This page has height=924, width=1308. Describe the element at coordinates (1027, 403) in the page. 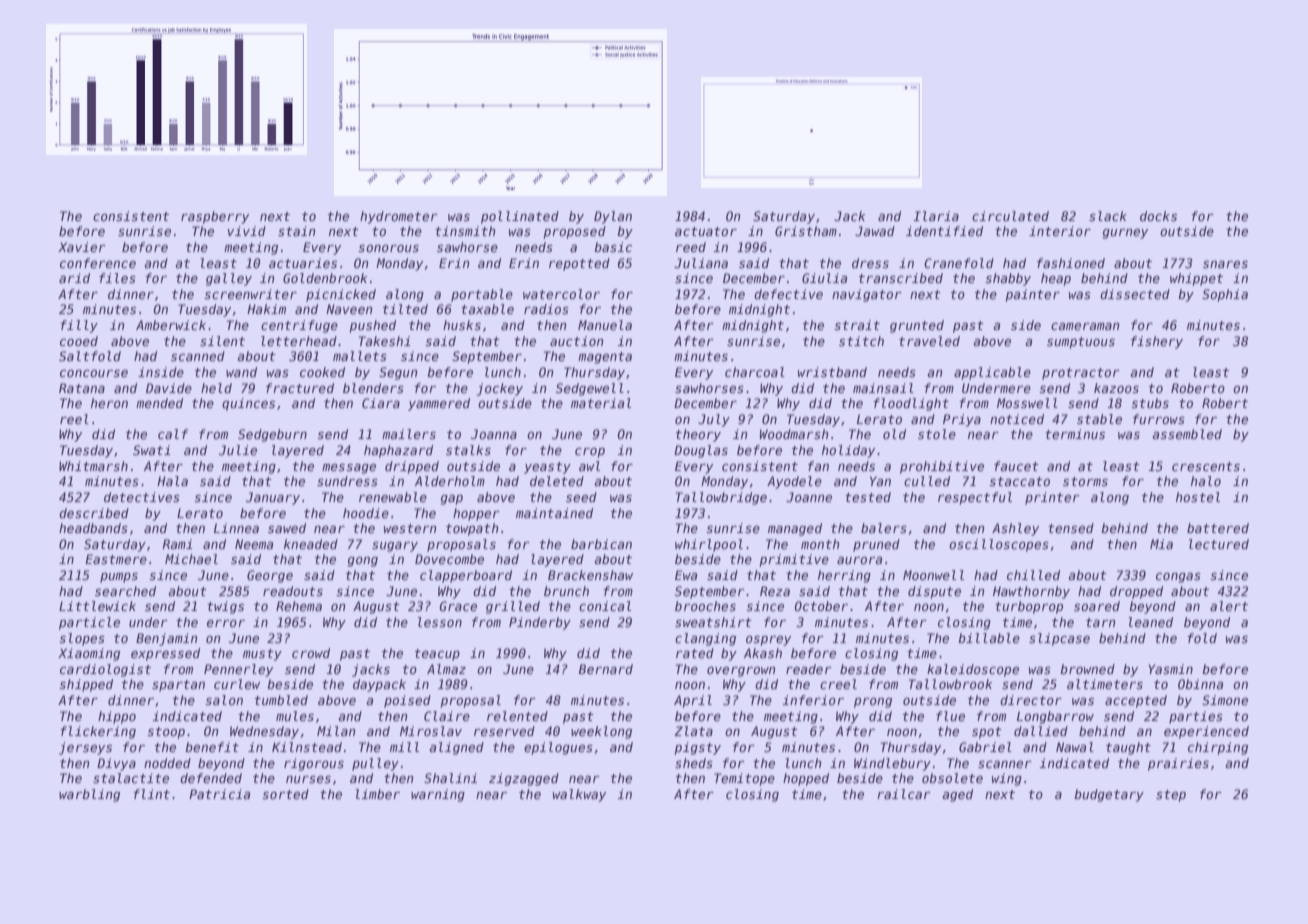

I see `Mosswell` at that location.
